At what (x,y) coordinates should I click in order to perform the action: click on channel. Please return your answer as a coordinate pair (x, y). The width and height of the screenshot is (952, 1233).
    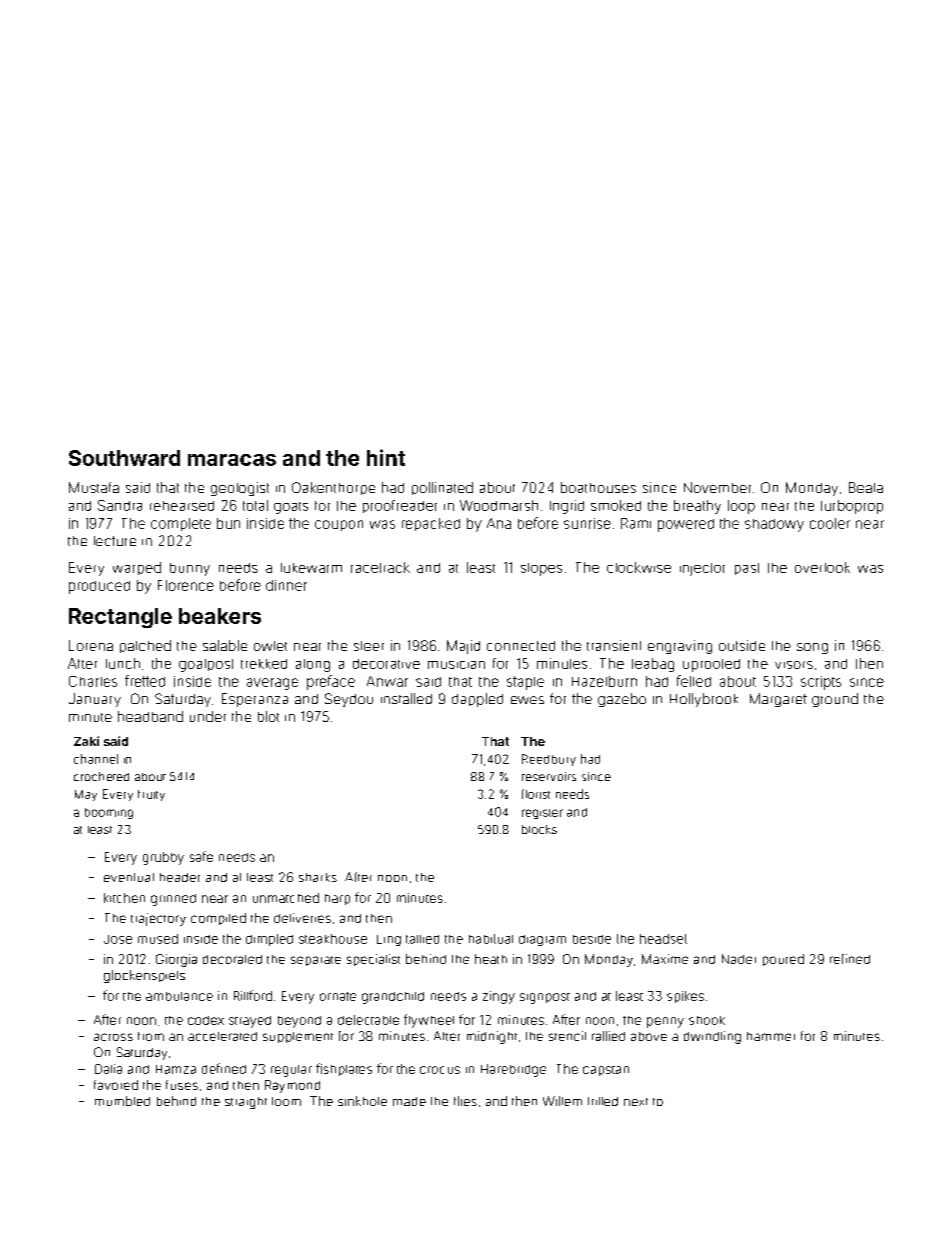
    Looking at the image, I should click on (96, 759).
